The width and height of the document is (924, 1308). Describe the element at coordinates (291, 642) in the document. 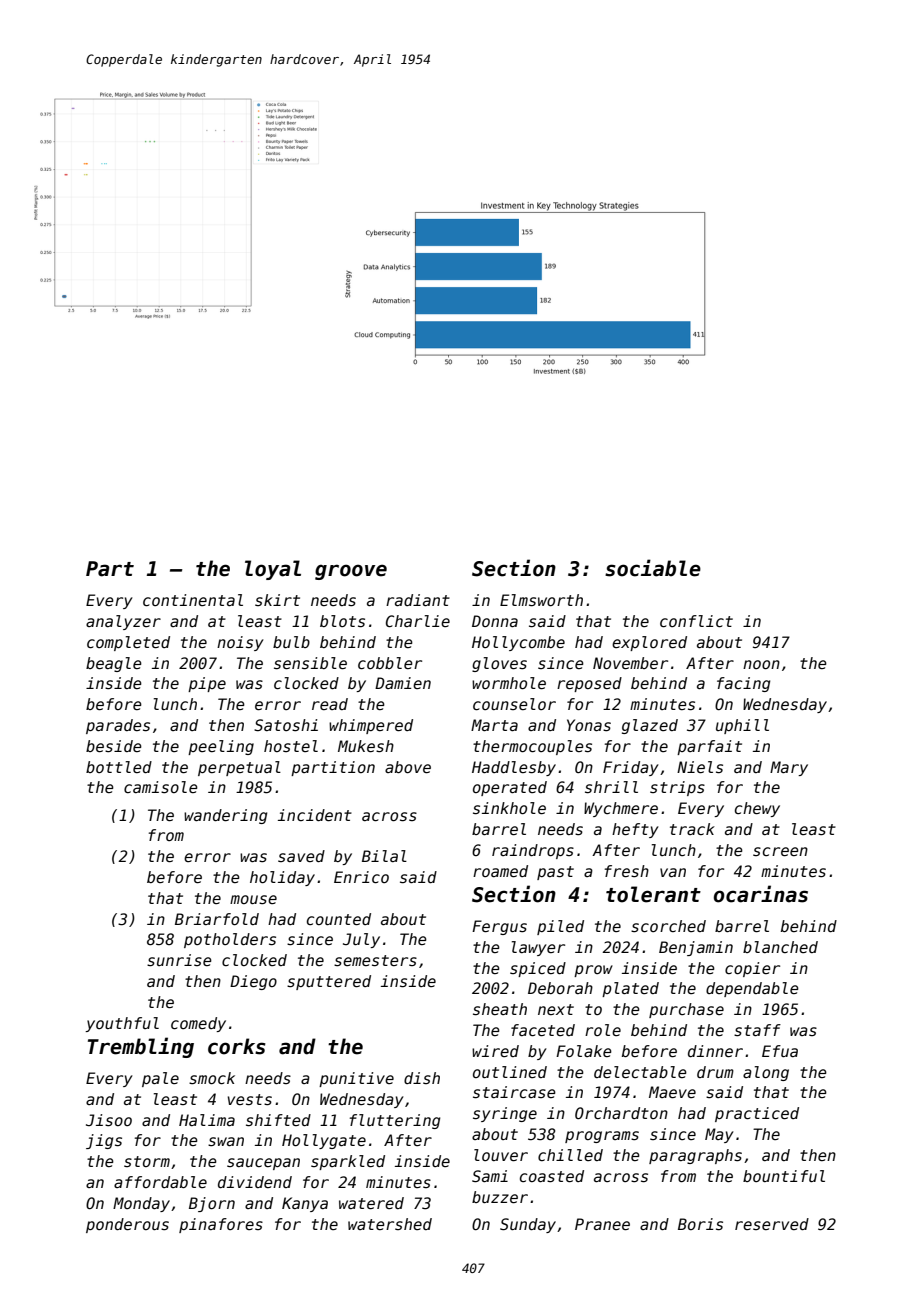

I see `bulb` at that location.
